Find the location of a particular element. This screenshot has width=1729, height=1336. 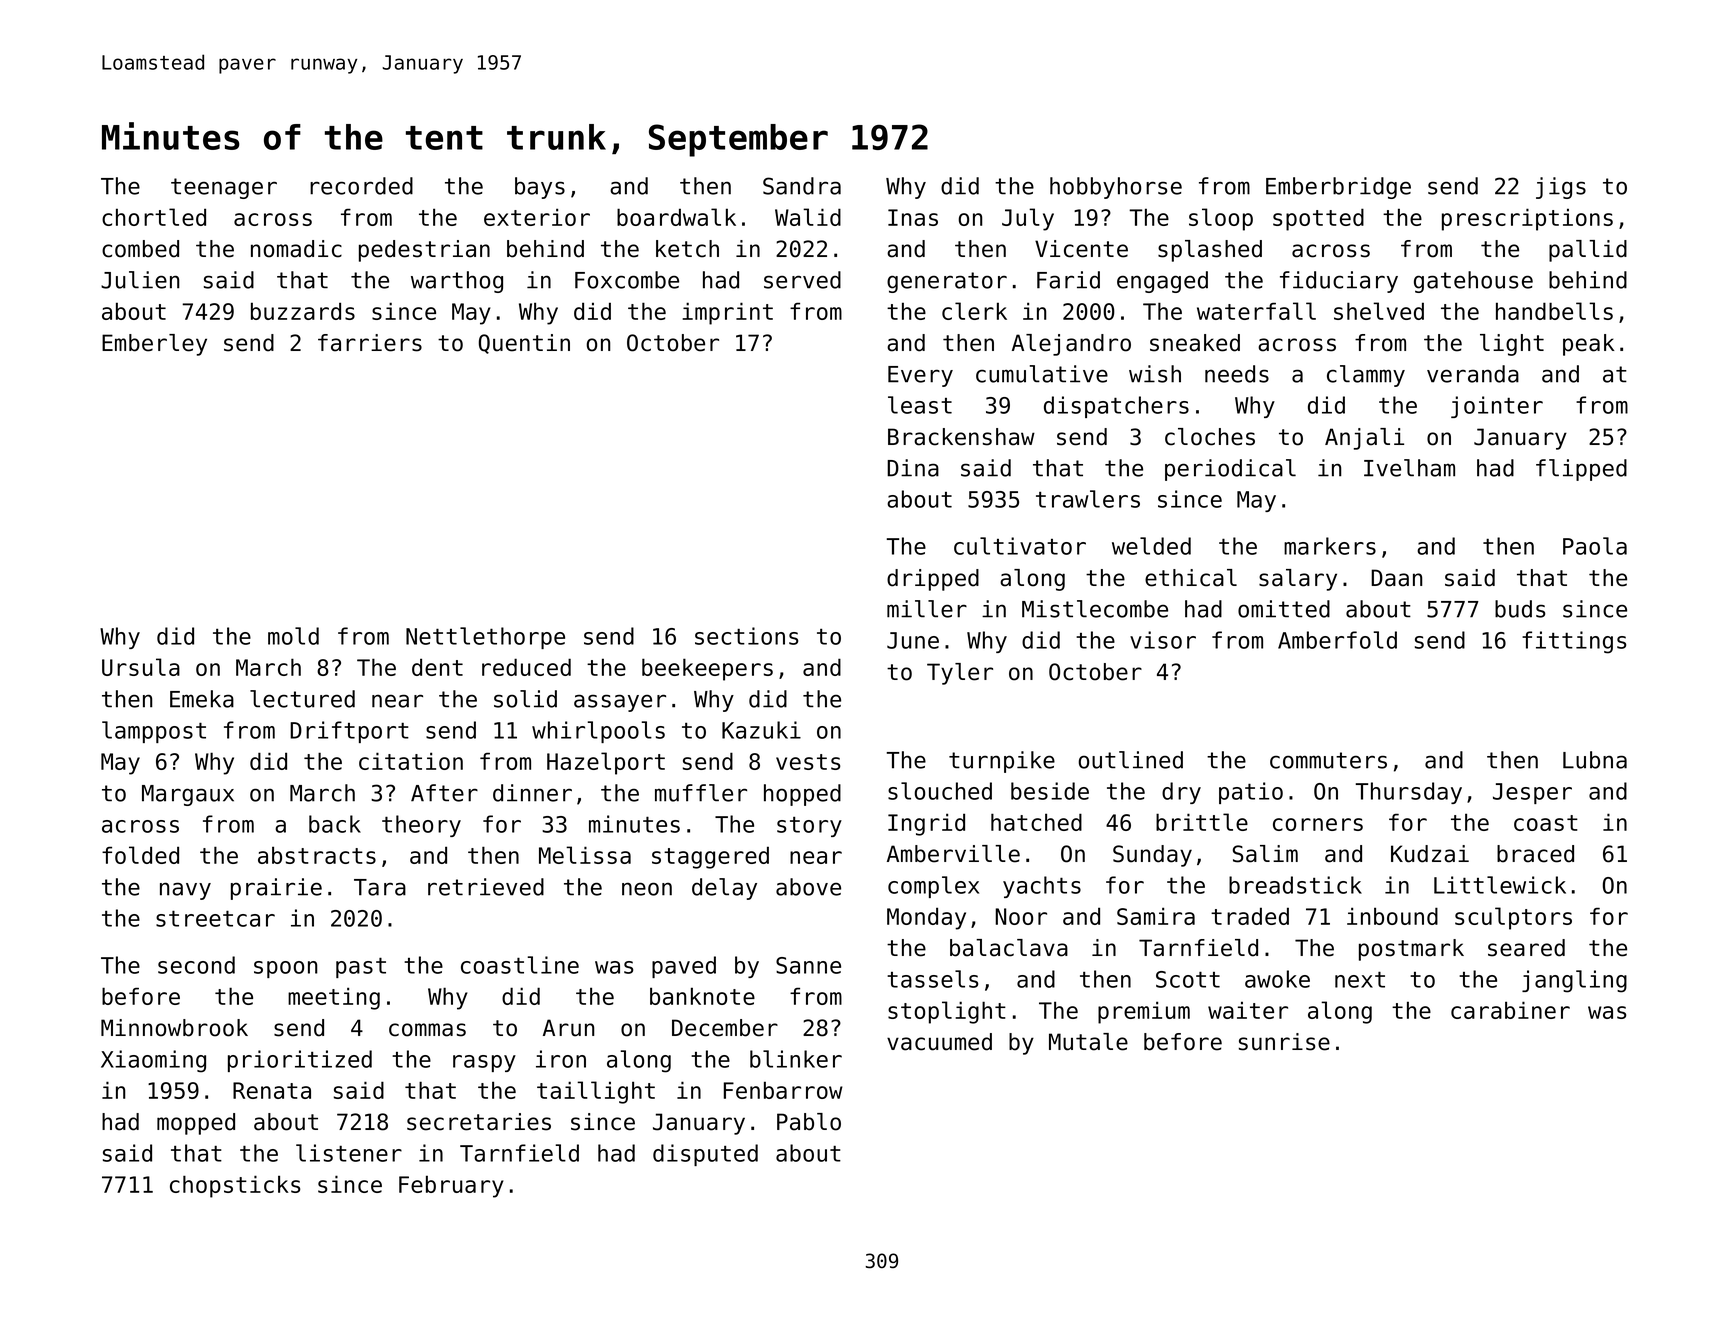

Tara is located at coordinates (380, 887).
